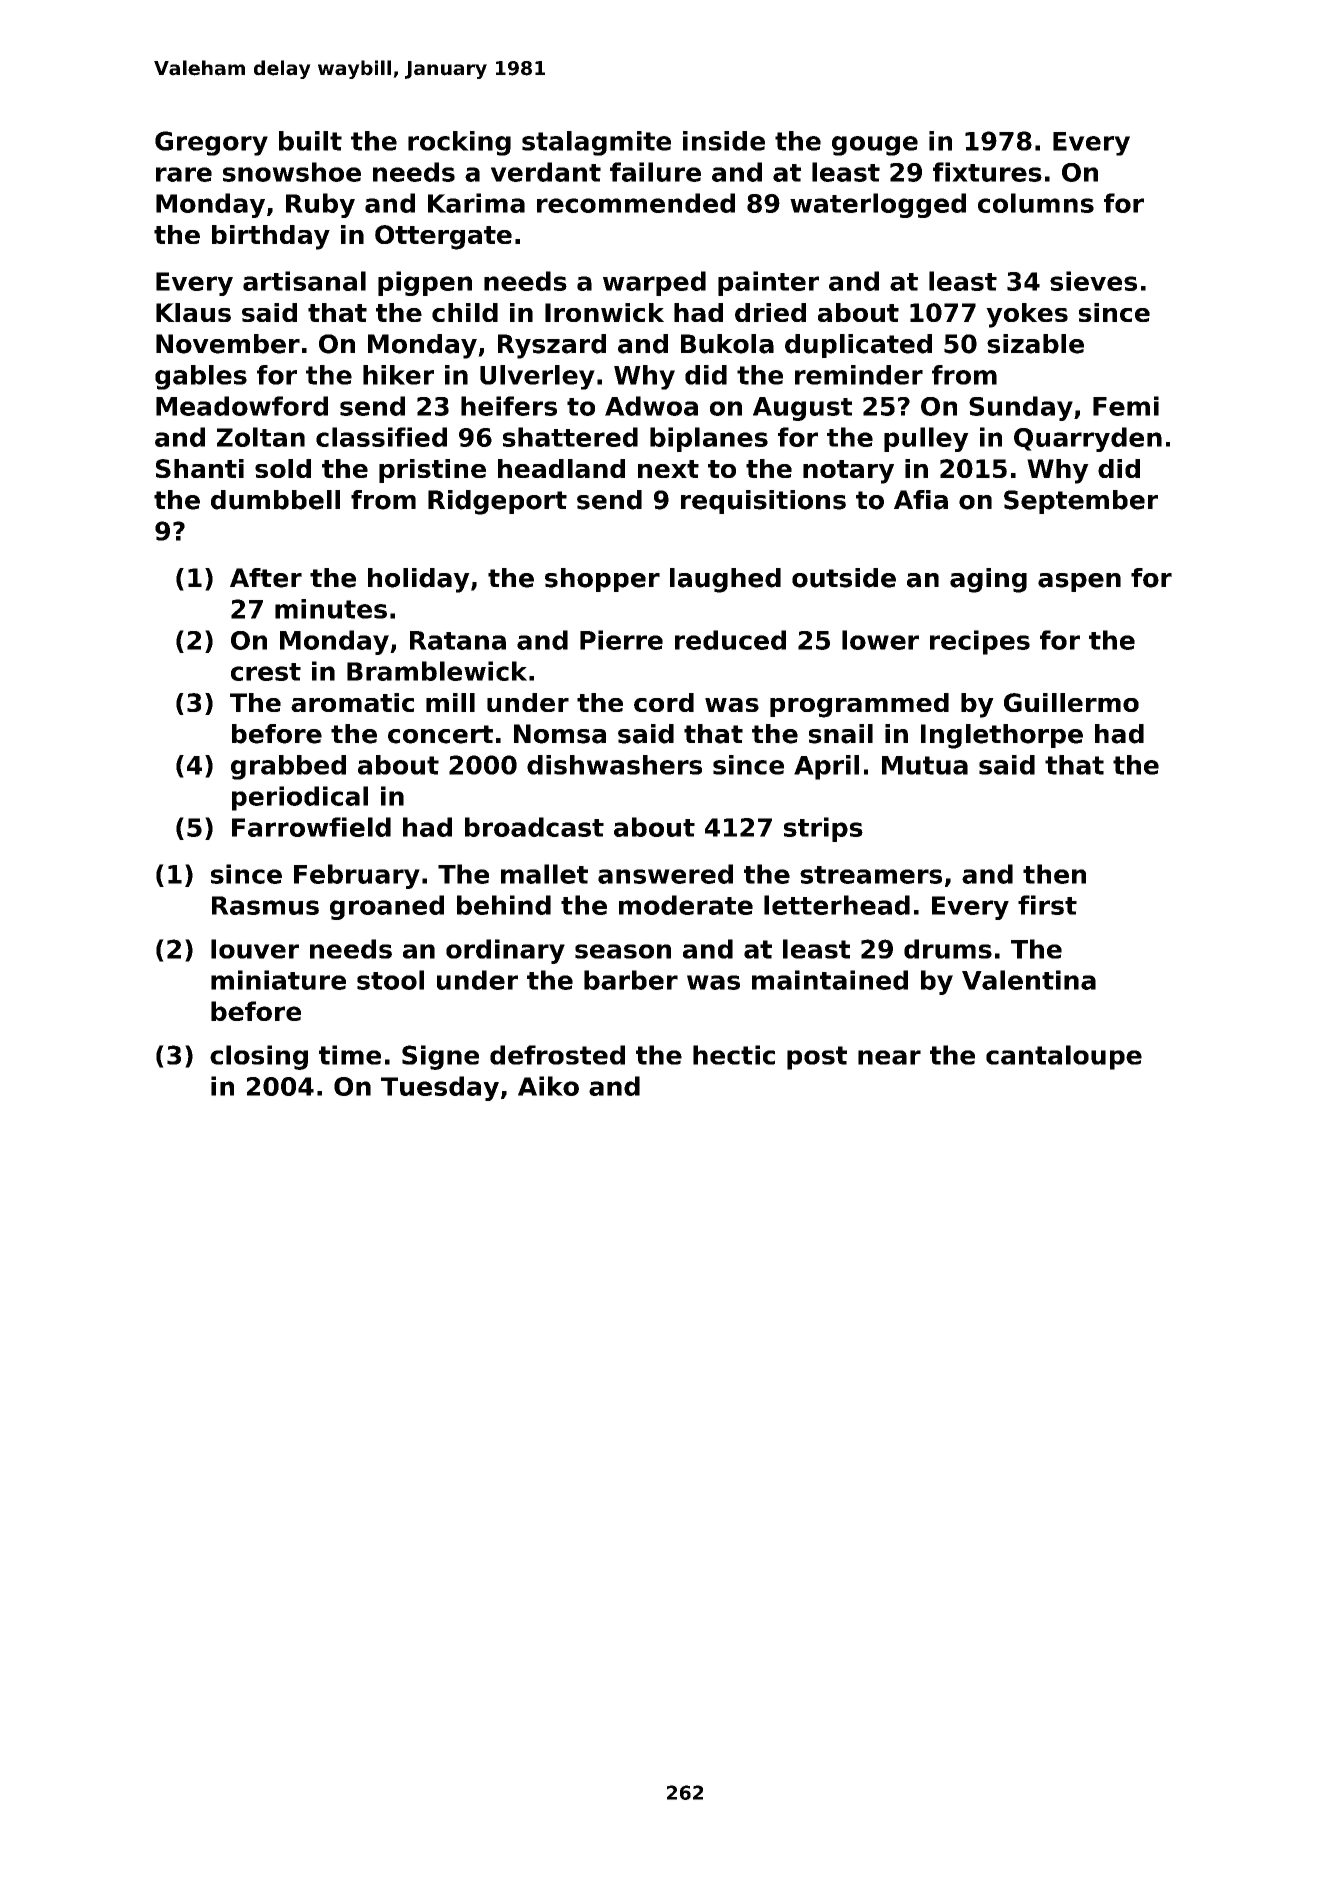 This document has height=1883, width=1331. I want to click on Guillermo, so click(1071, 702).
